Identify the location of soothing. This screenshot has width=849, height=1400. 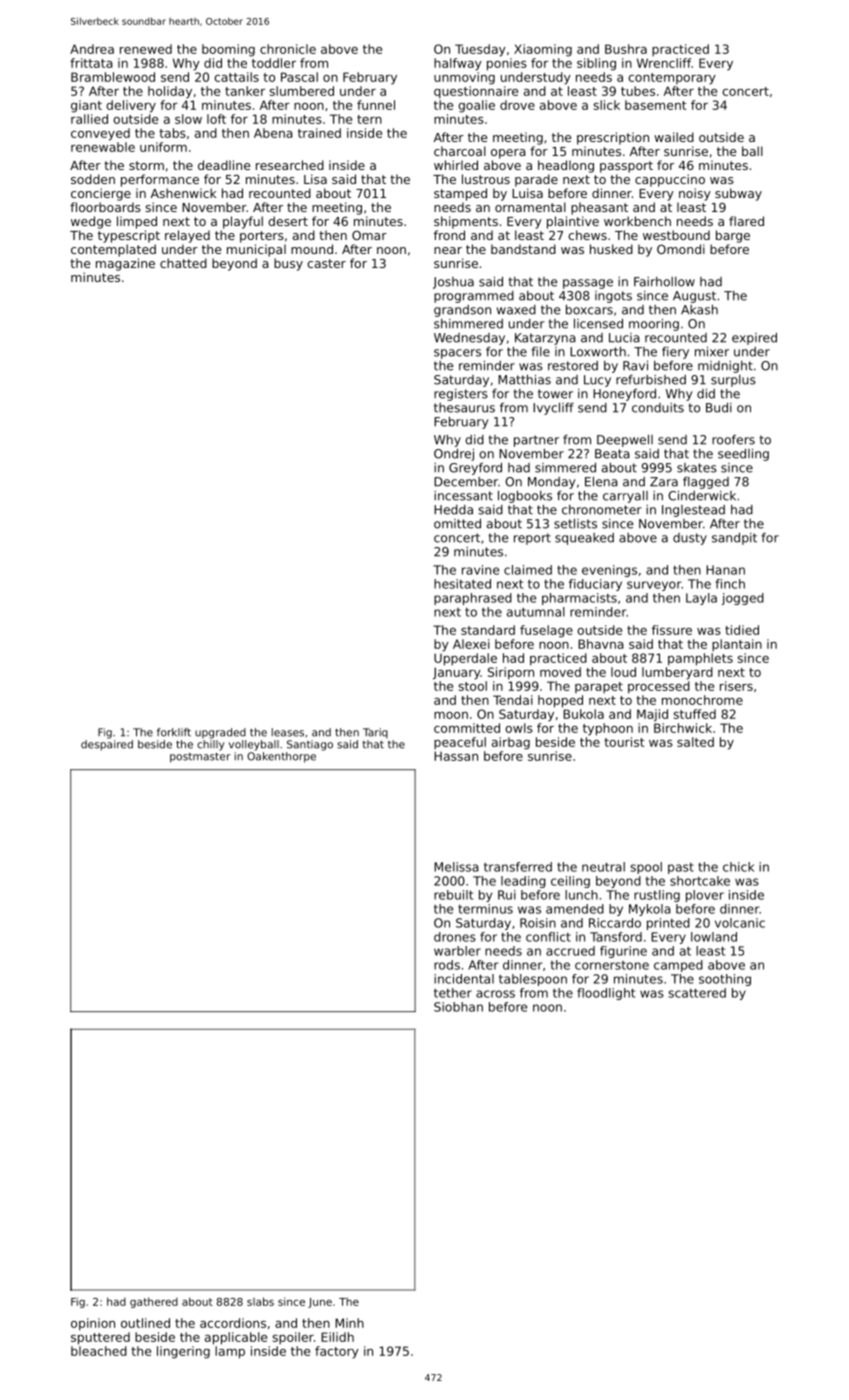
(725, 980).
